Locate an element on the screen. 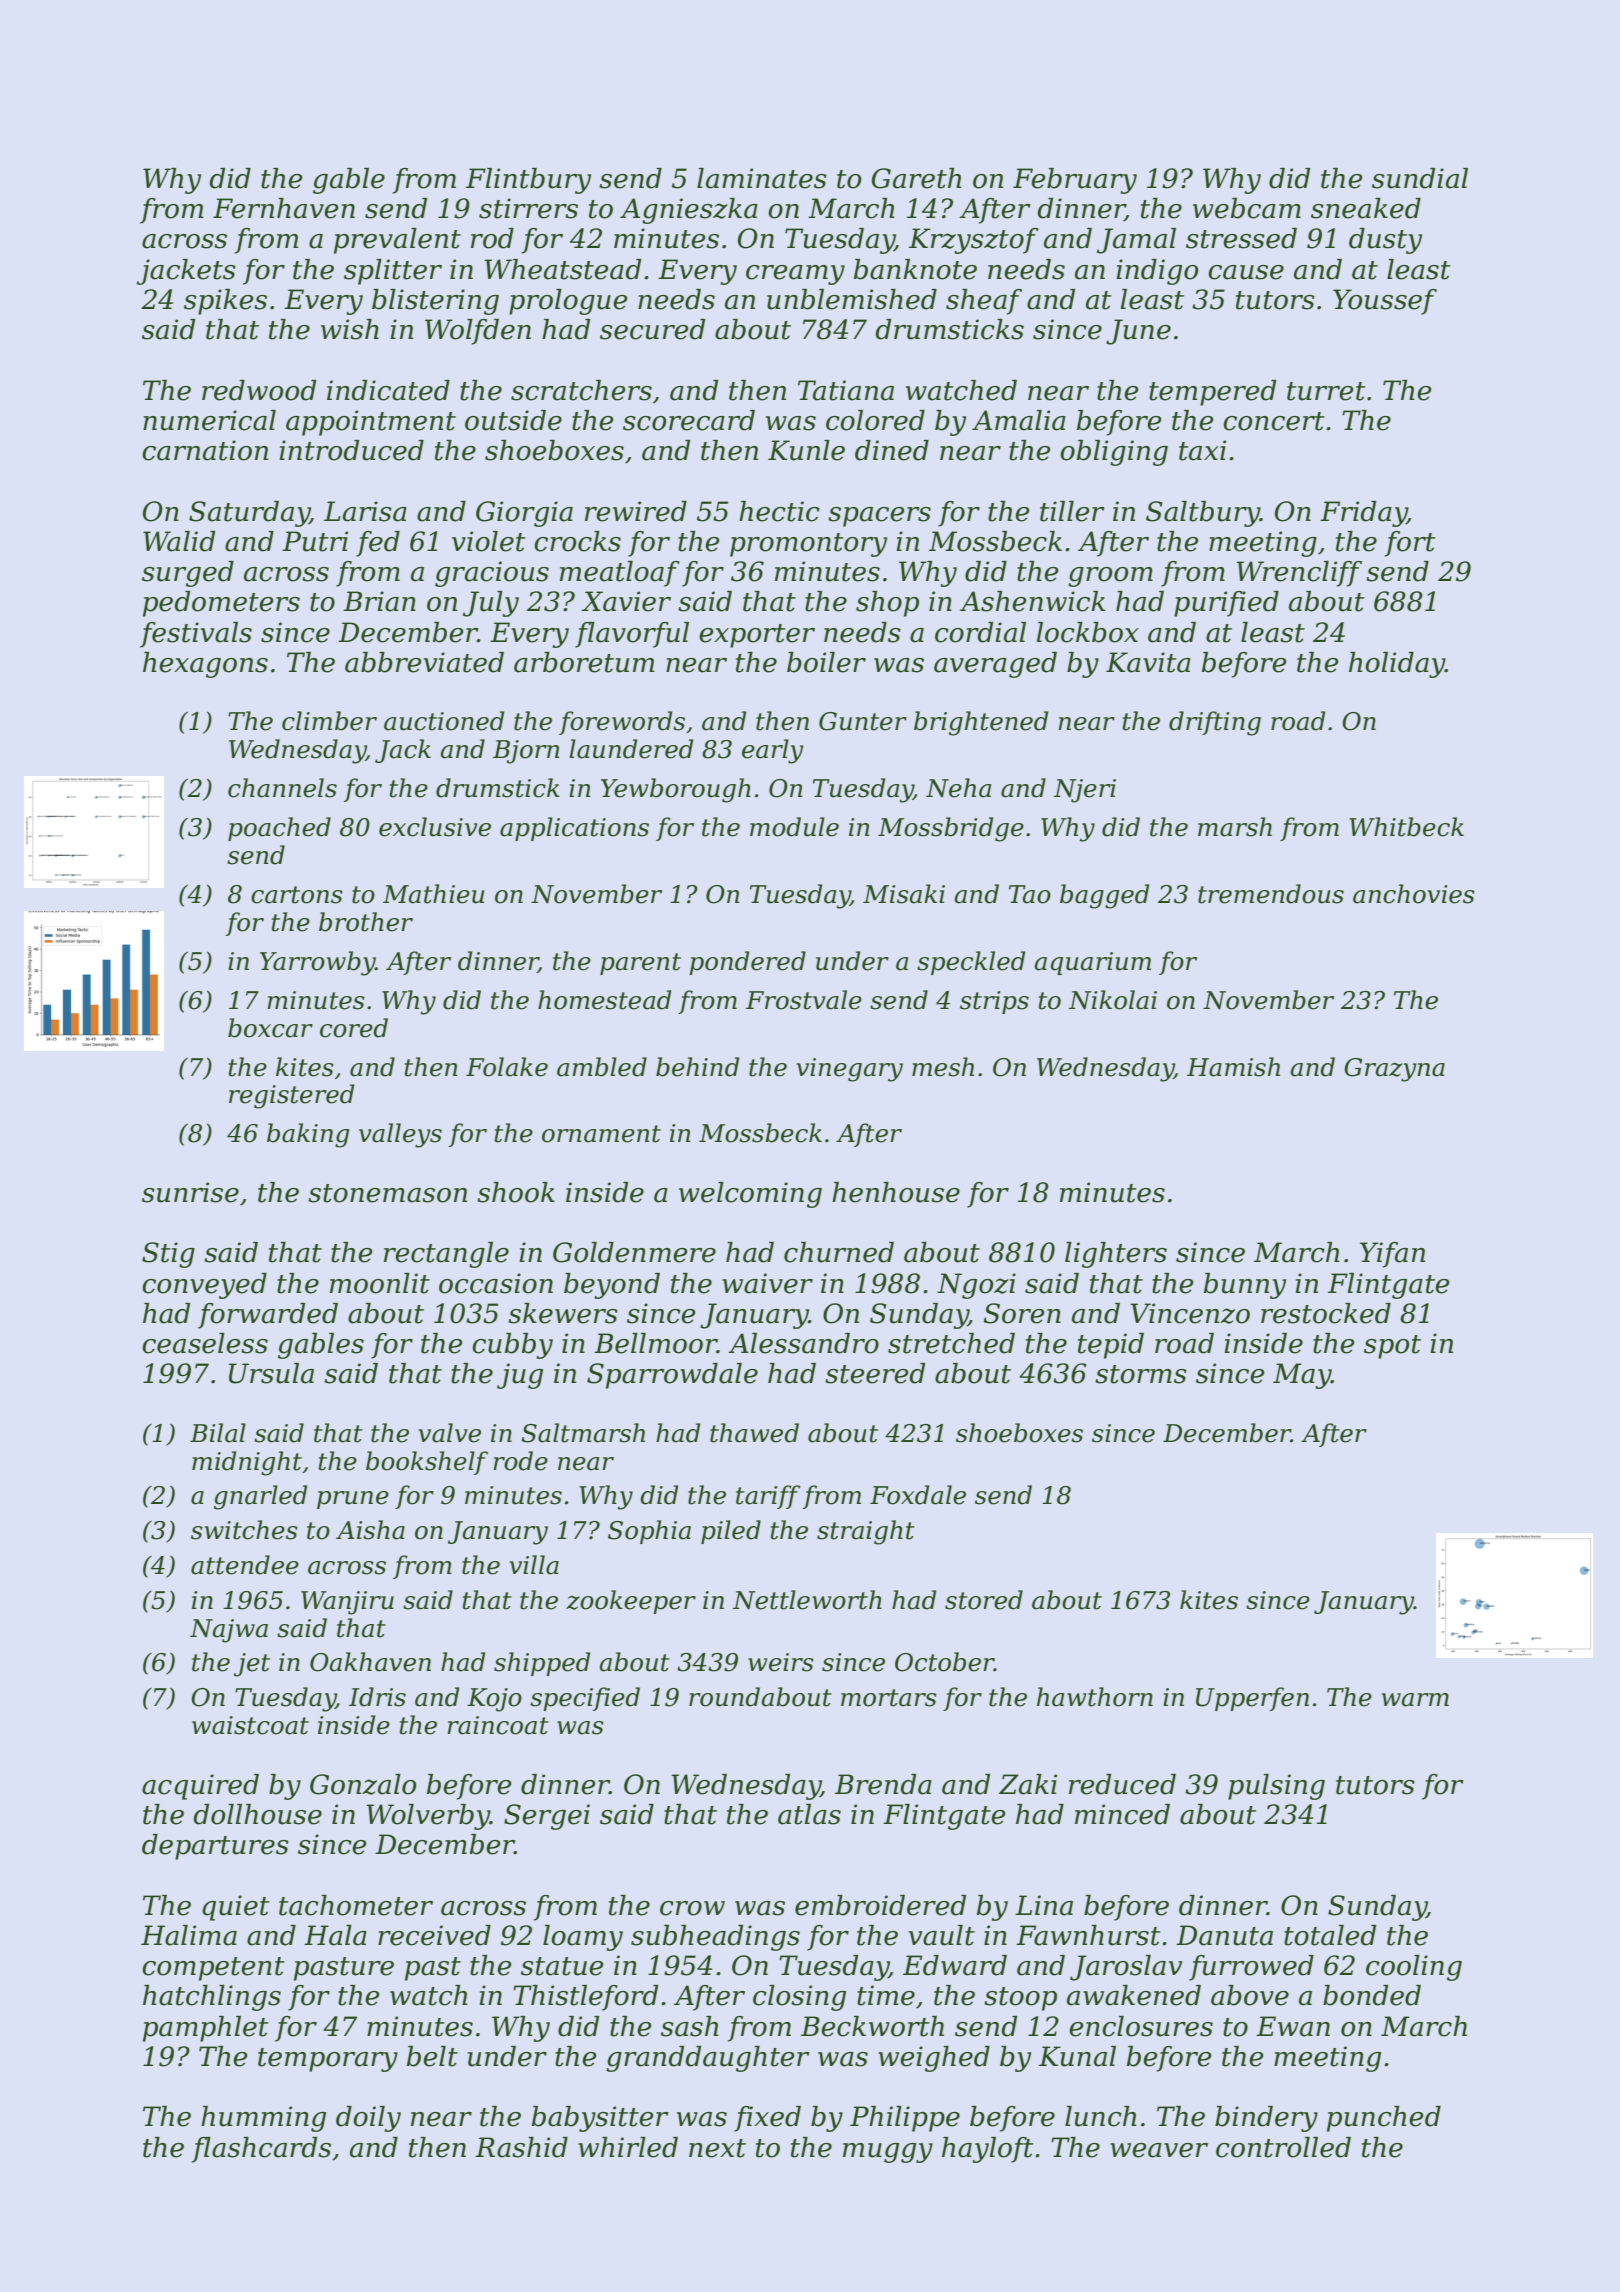 This screenshot has height=2292, width=1620. flashcards is located at coordinates (261, 2150).
